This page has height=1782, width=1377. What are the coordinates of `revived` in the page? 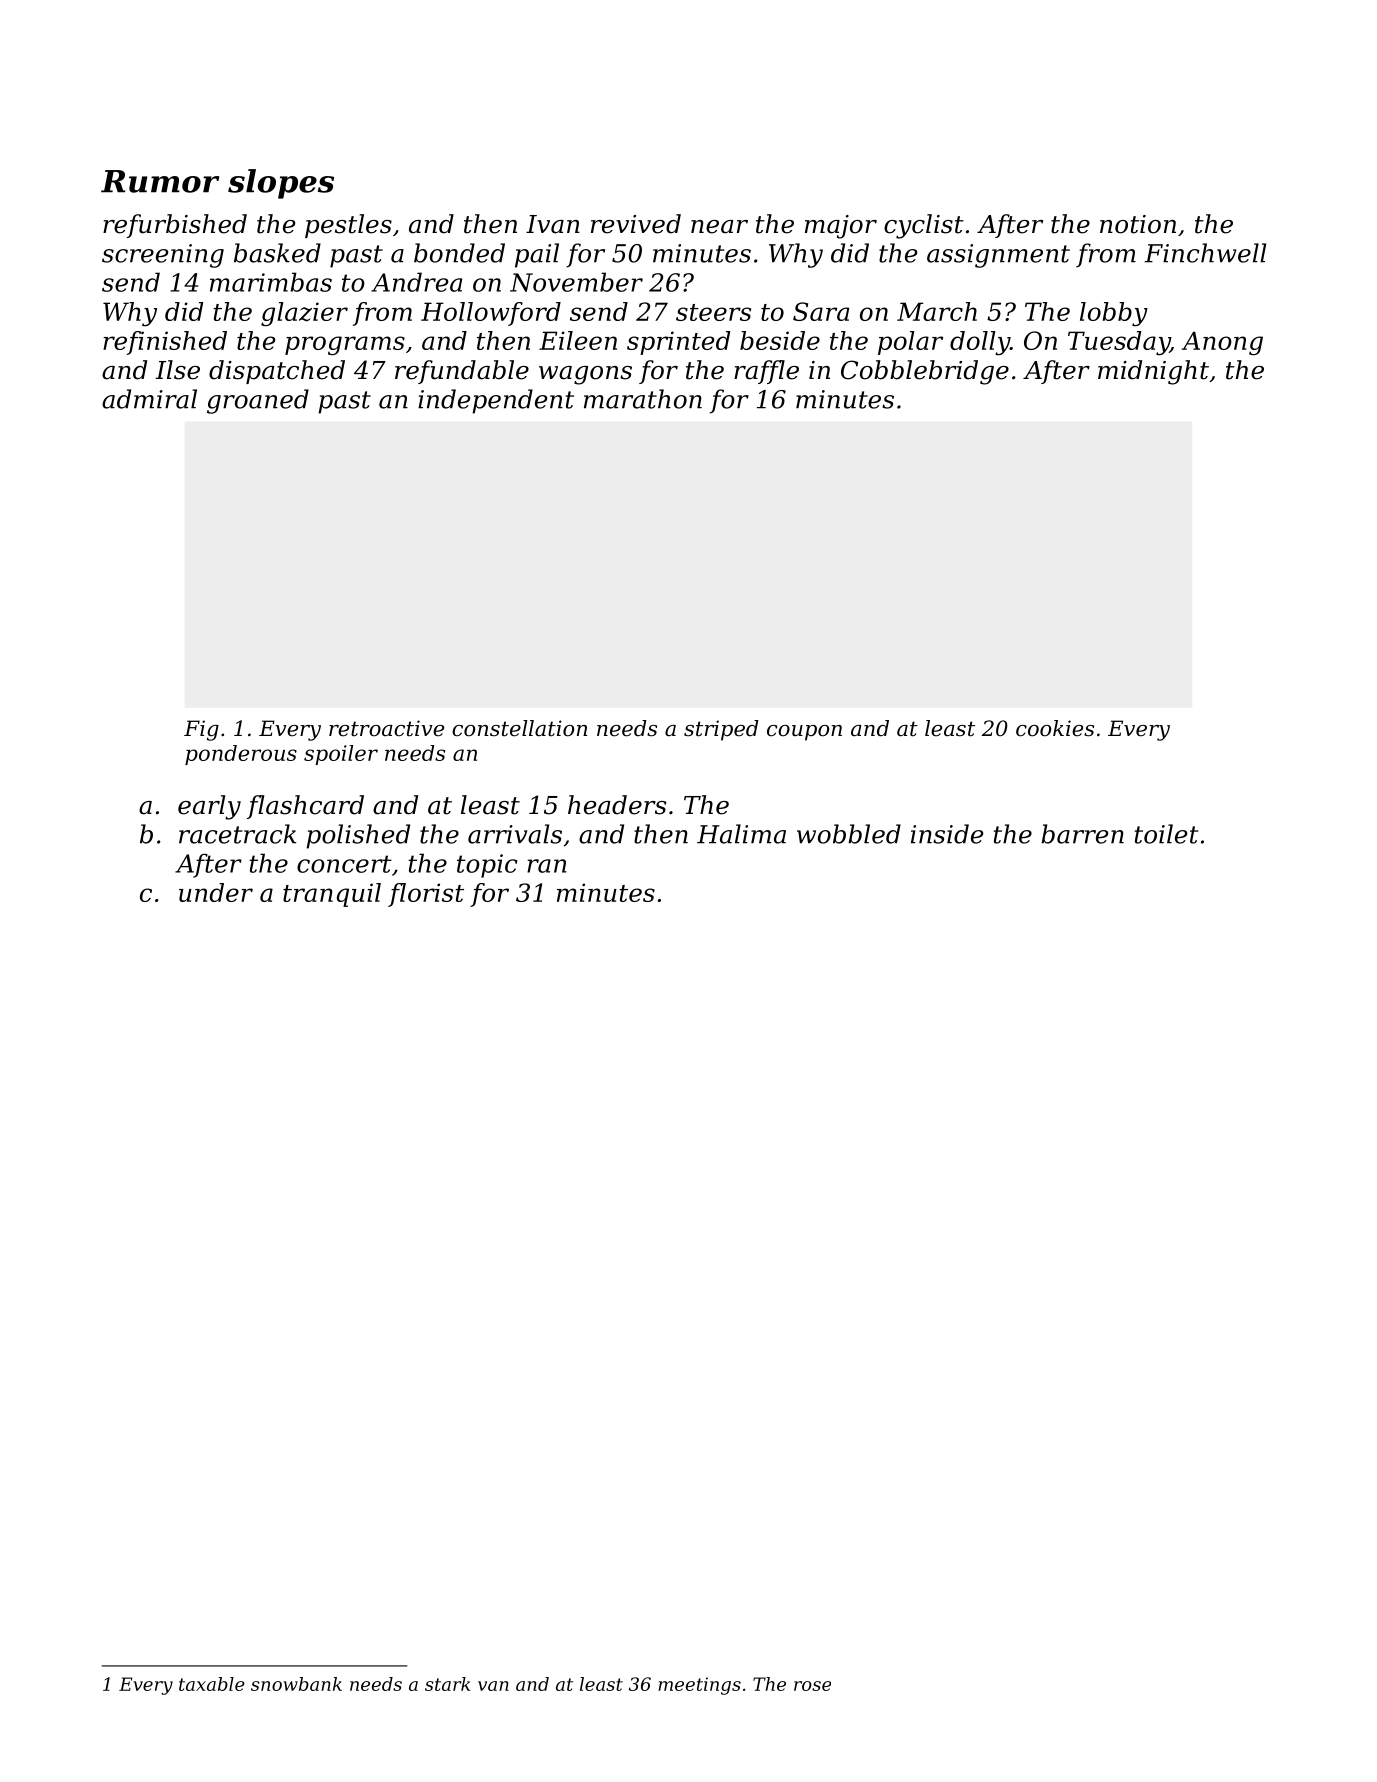 It's located at (636, 224).
